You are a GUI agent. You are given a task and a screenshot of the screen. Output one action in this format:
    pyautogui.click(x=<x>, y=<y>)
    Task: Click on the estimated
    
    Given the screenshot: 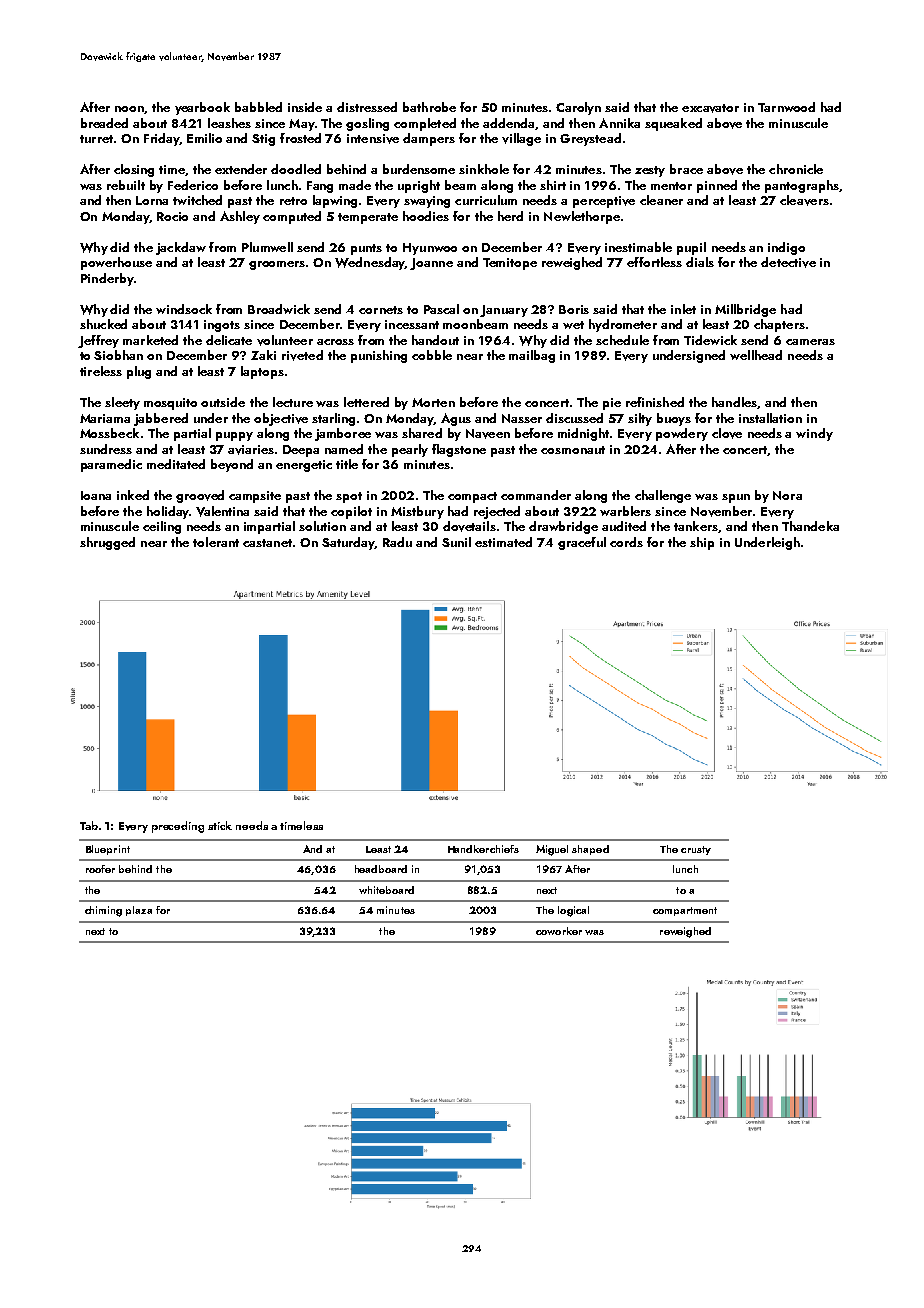 What is the action you would take?
    pyautogui.click(x=503, y=542)
